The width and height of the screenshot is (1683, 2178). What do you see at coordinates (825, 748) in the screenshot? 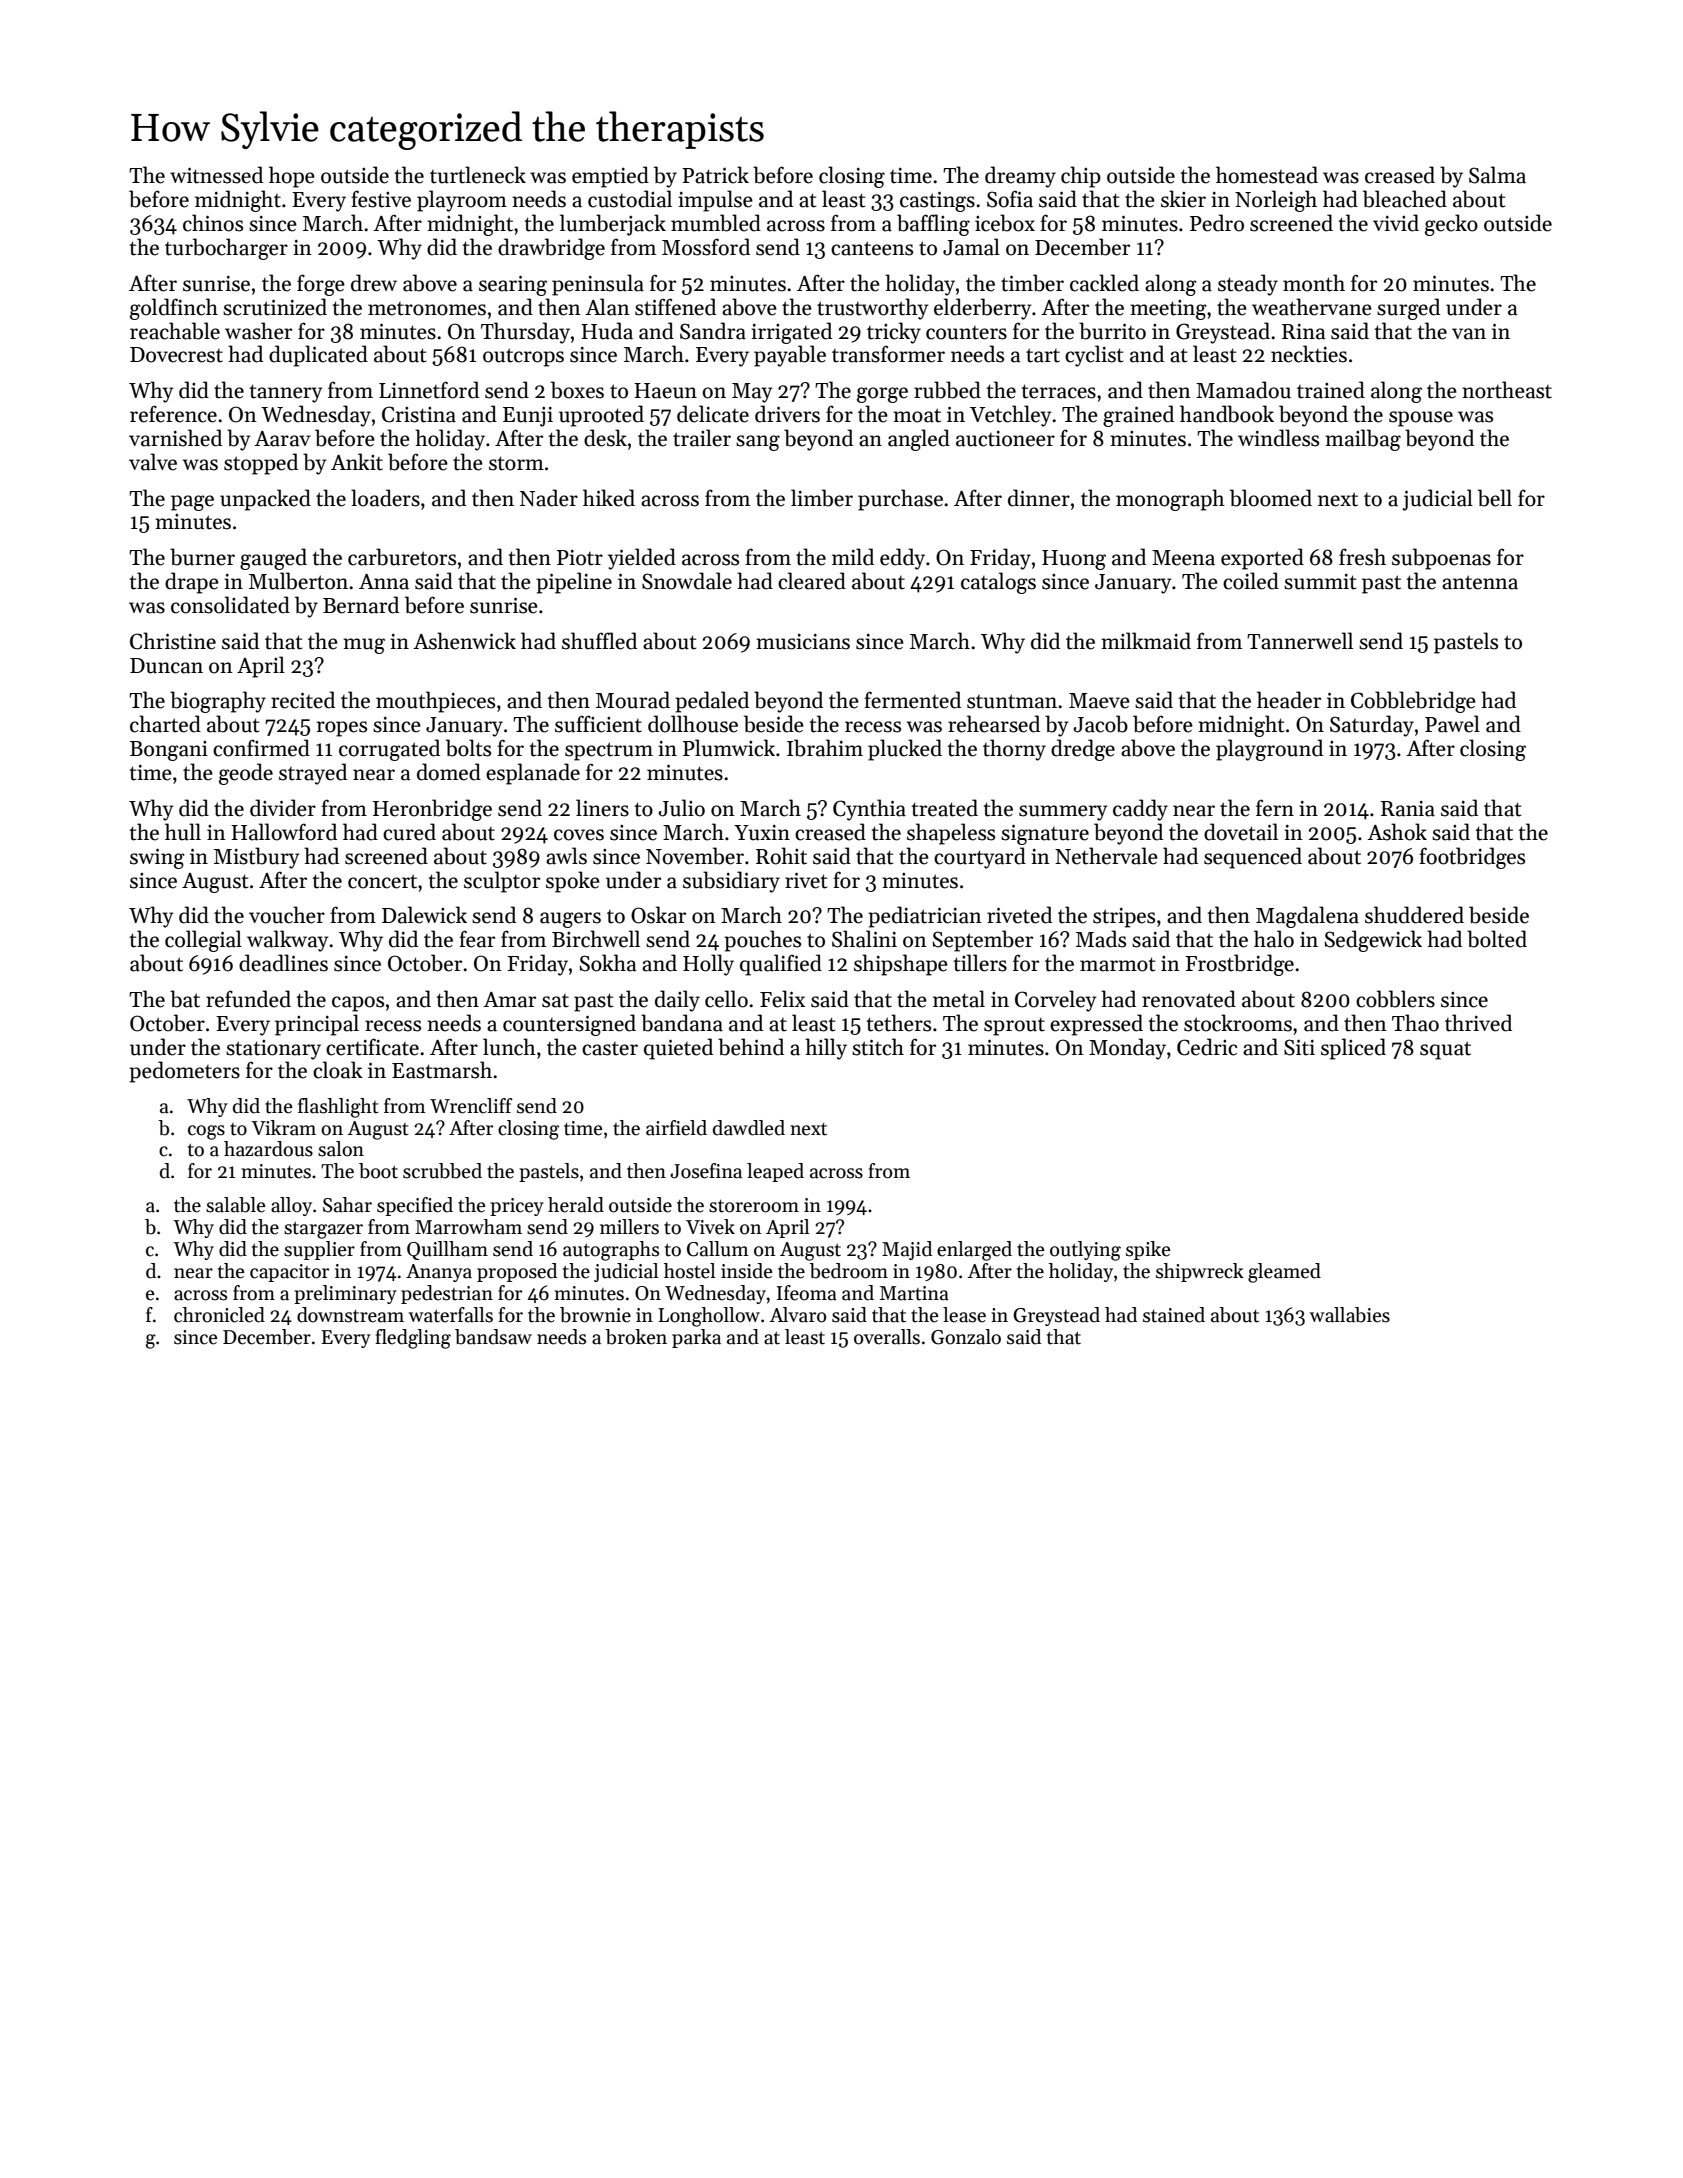
I see `Ibrahim` at bounding box center [825, 748].
